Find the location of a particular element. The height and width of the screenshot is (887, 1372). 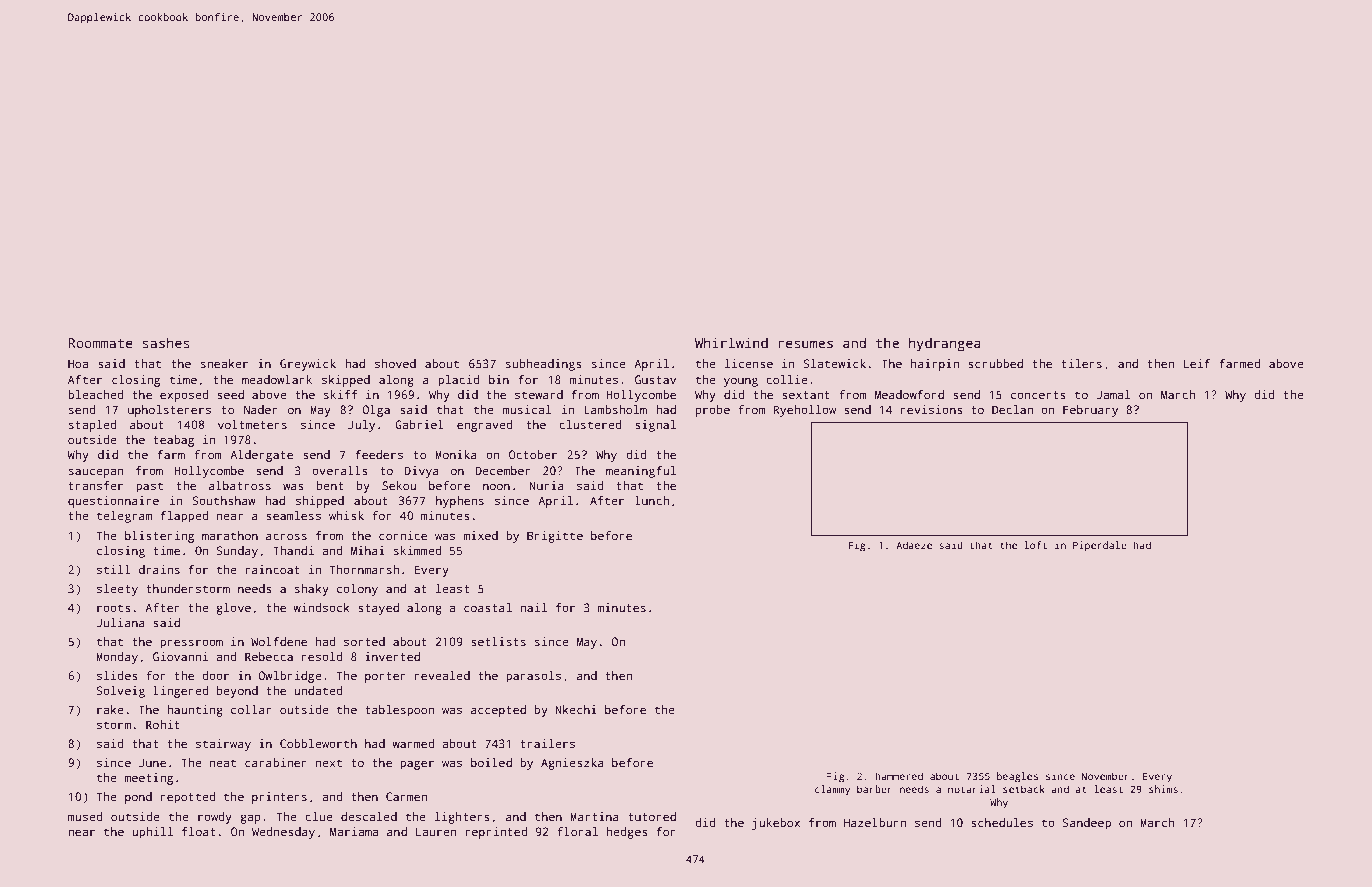

Sandeep is located at coordinates (1087, 824).
